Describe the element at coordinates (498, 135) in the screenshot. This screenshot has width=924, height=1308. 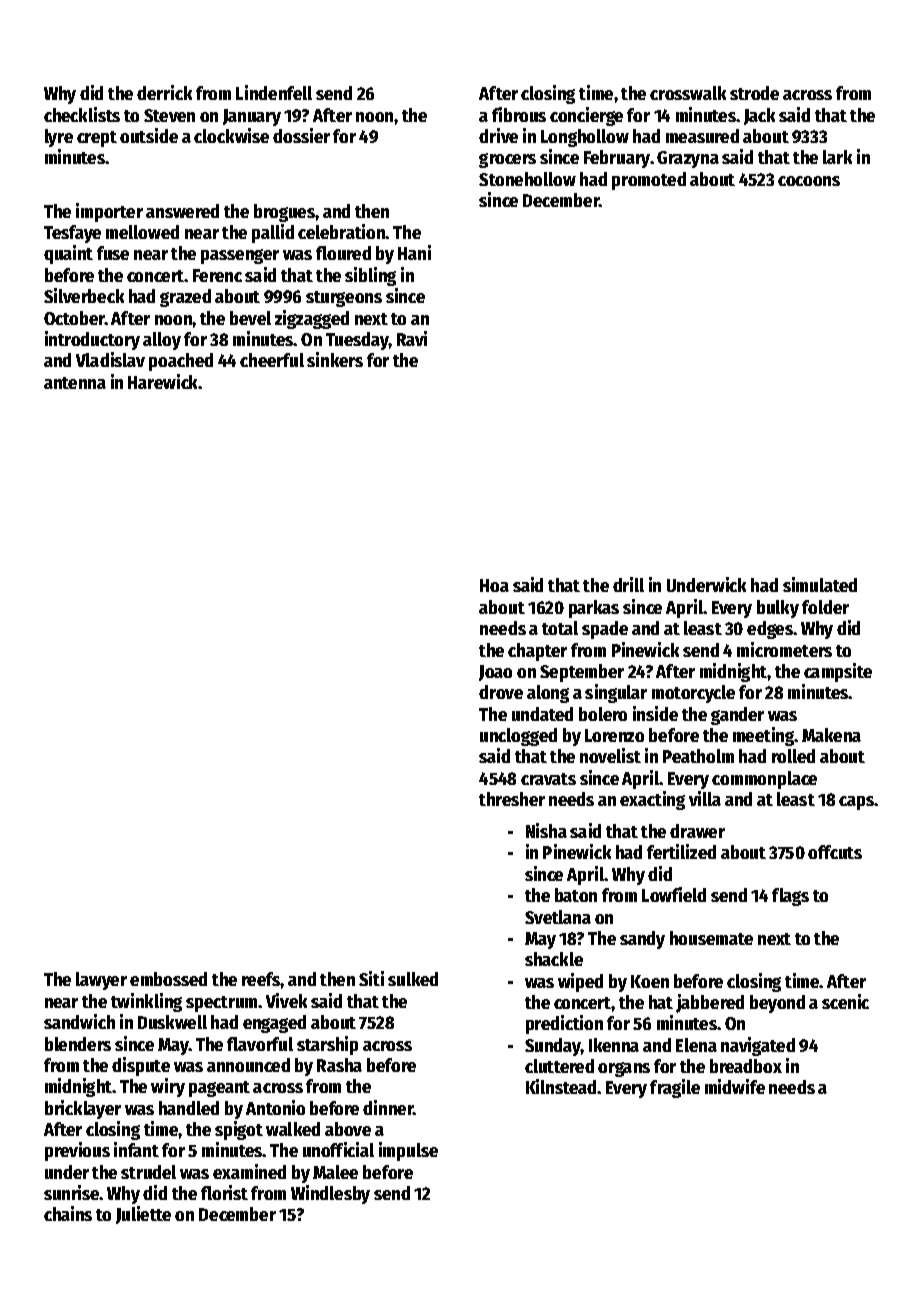
I see `drive` at that location.
